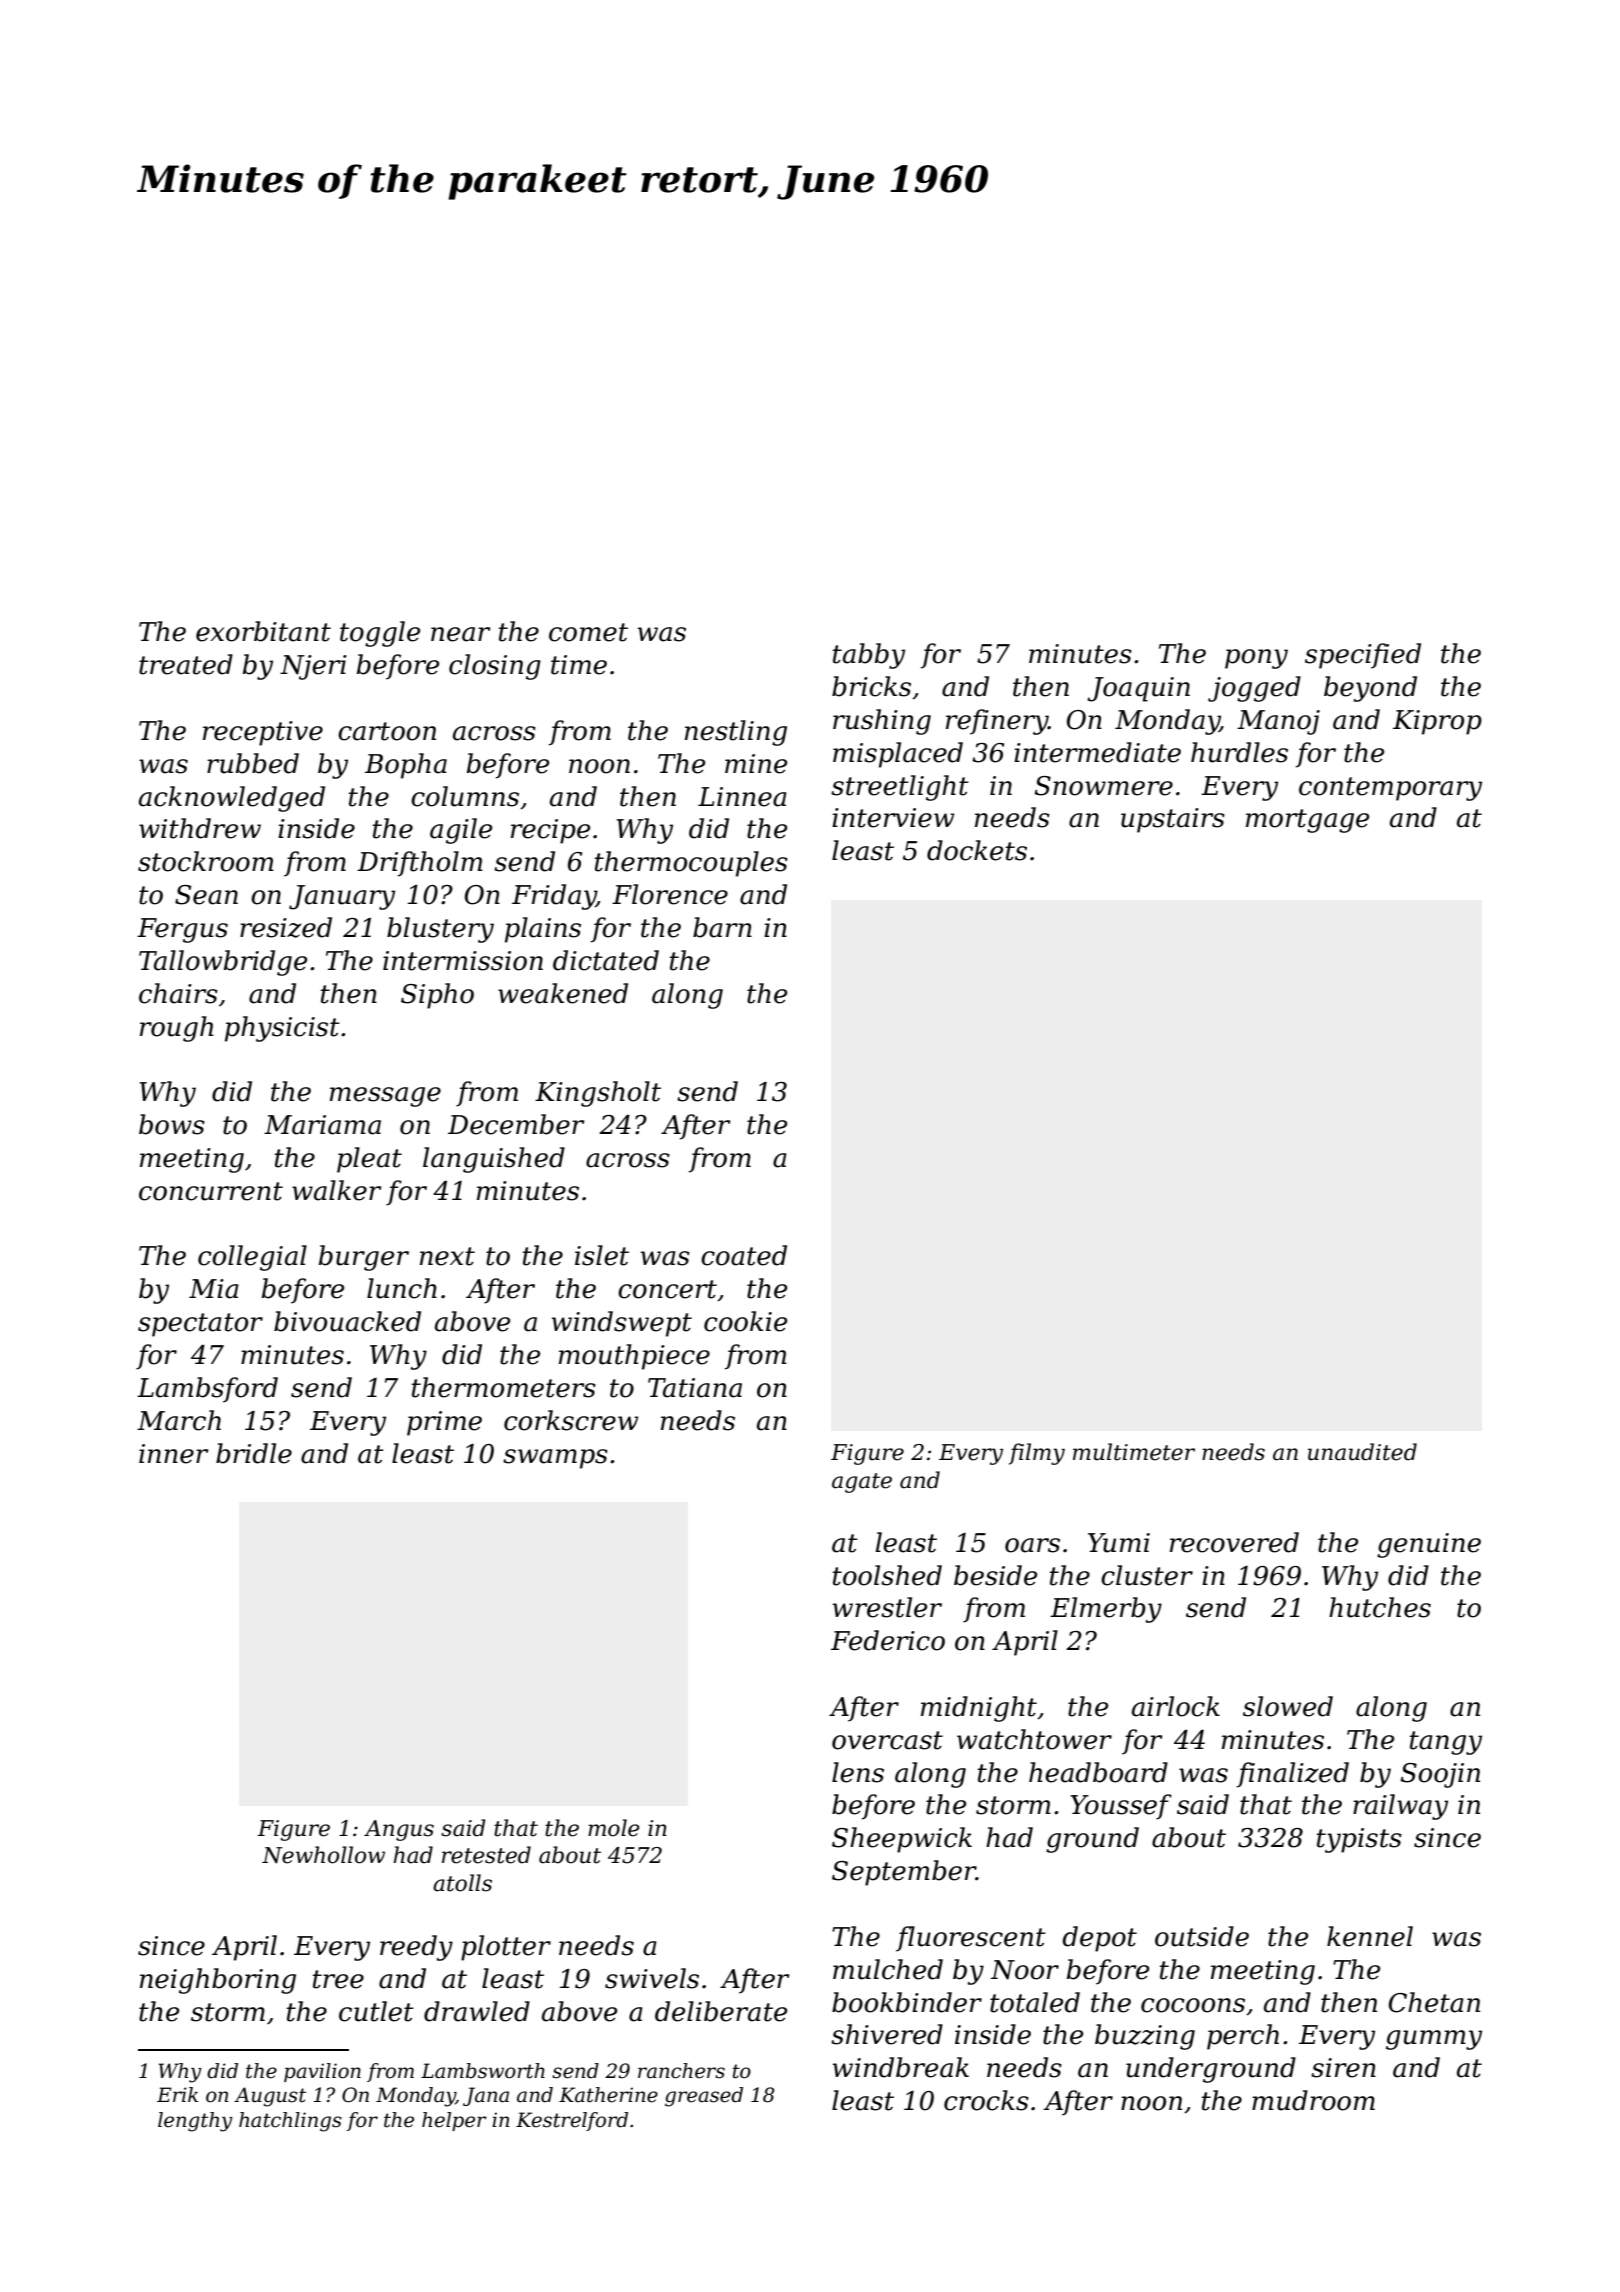 Image resolution: width=1620 pixels, height=2292 pixels. Describe the element at coordinates (1234, 1542) in the screenshot. I see `recovered` at that location.
